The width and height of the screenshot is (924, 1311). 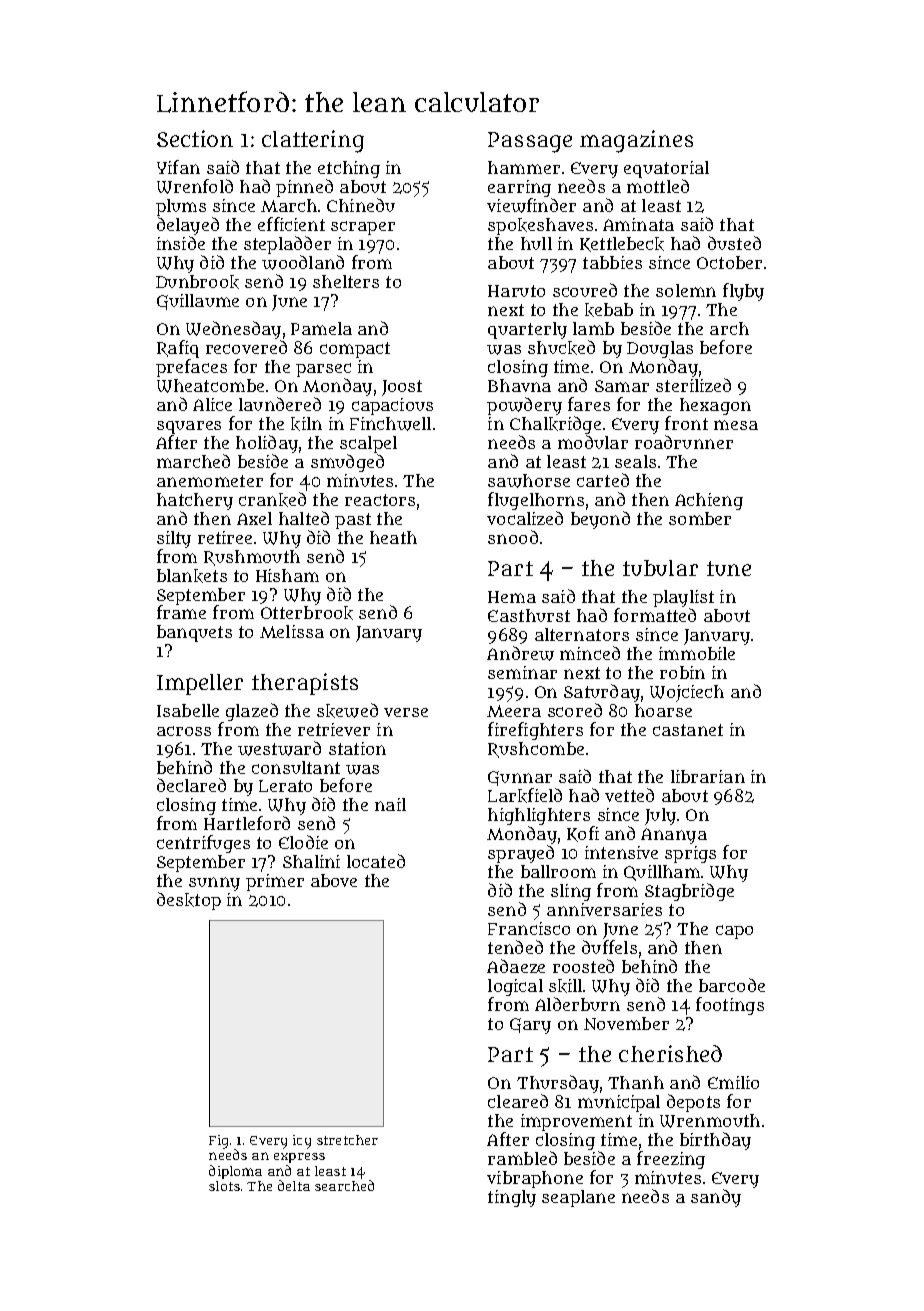 What do you see at coordinates (536, 501) in the screenshot?
I see `flugelhorns` at bounding box center [536, 501].
